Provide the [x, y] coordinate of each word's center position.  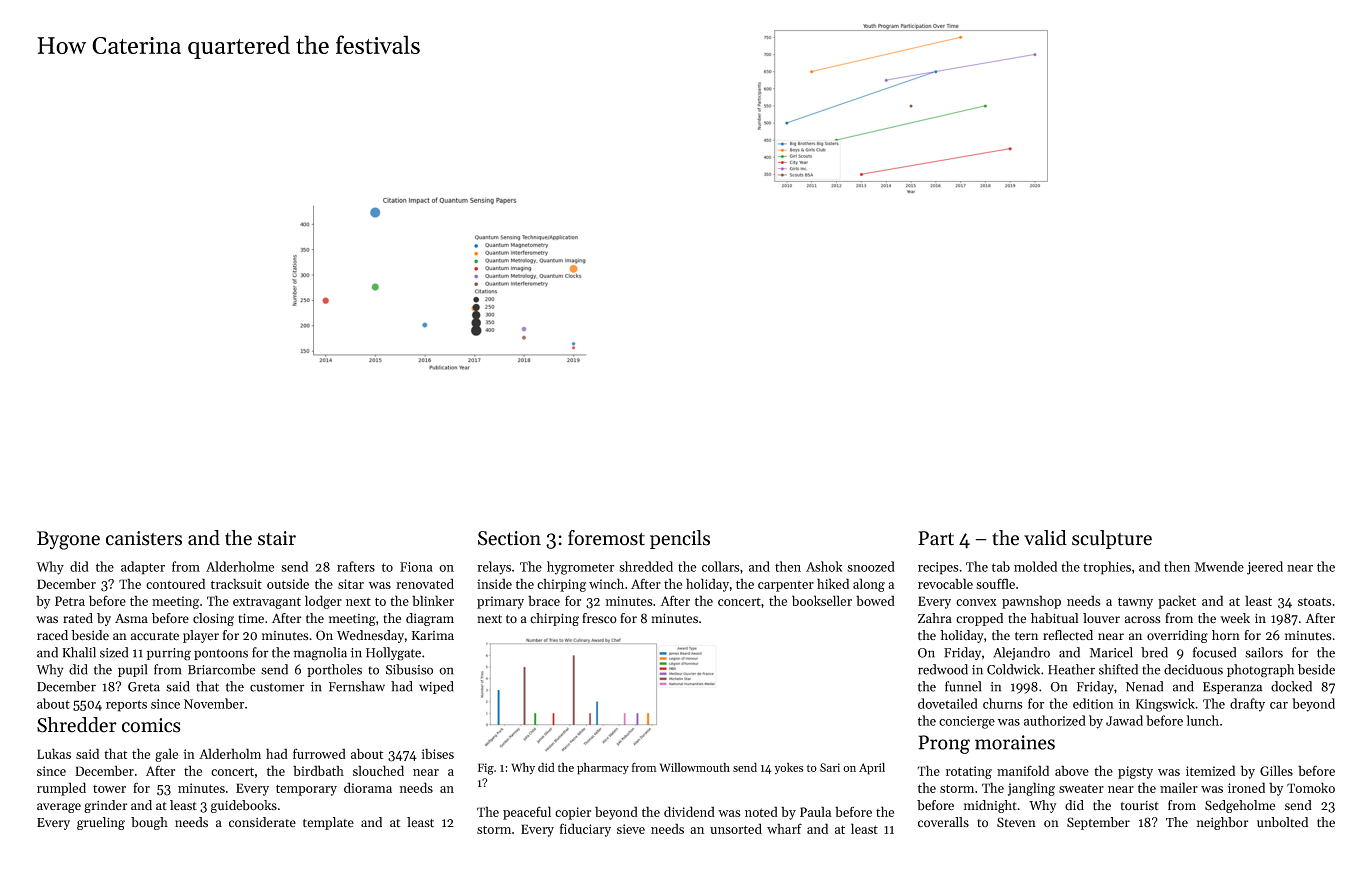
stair [277, 538]
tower [109, 789]
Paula [816, 811]
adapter [143, 568]
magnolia [320, 654]
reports [126, 706]
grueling [101, 823]
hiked [833, 583]
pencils [680, 539]
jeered [1265, 568]
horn [1226, 635]
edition [1093, 703]
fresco [599, 618]
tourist [1140, 806]
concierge [967, 722]
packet [1177, 602]
